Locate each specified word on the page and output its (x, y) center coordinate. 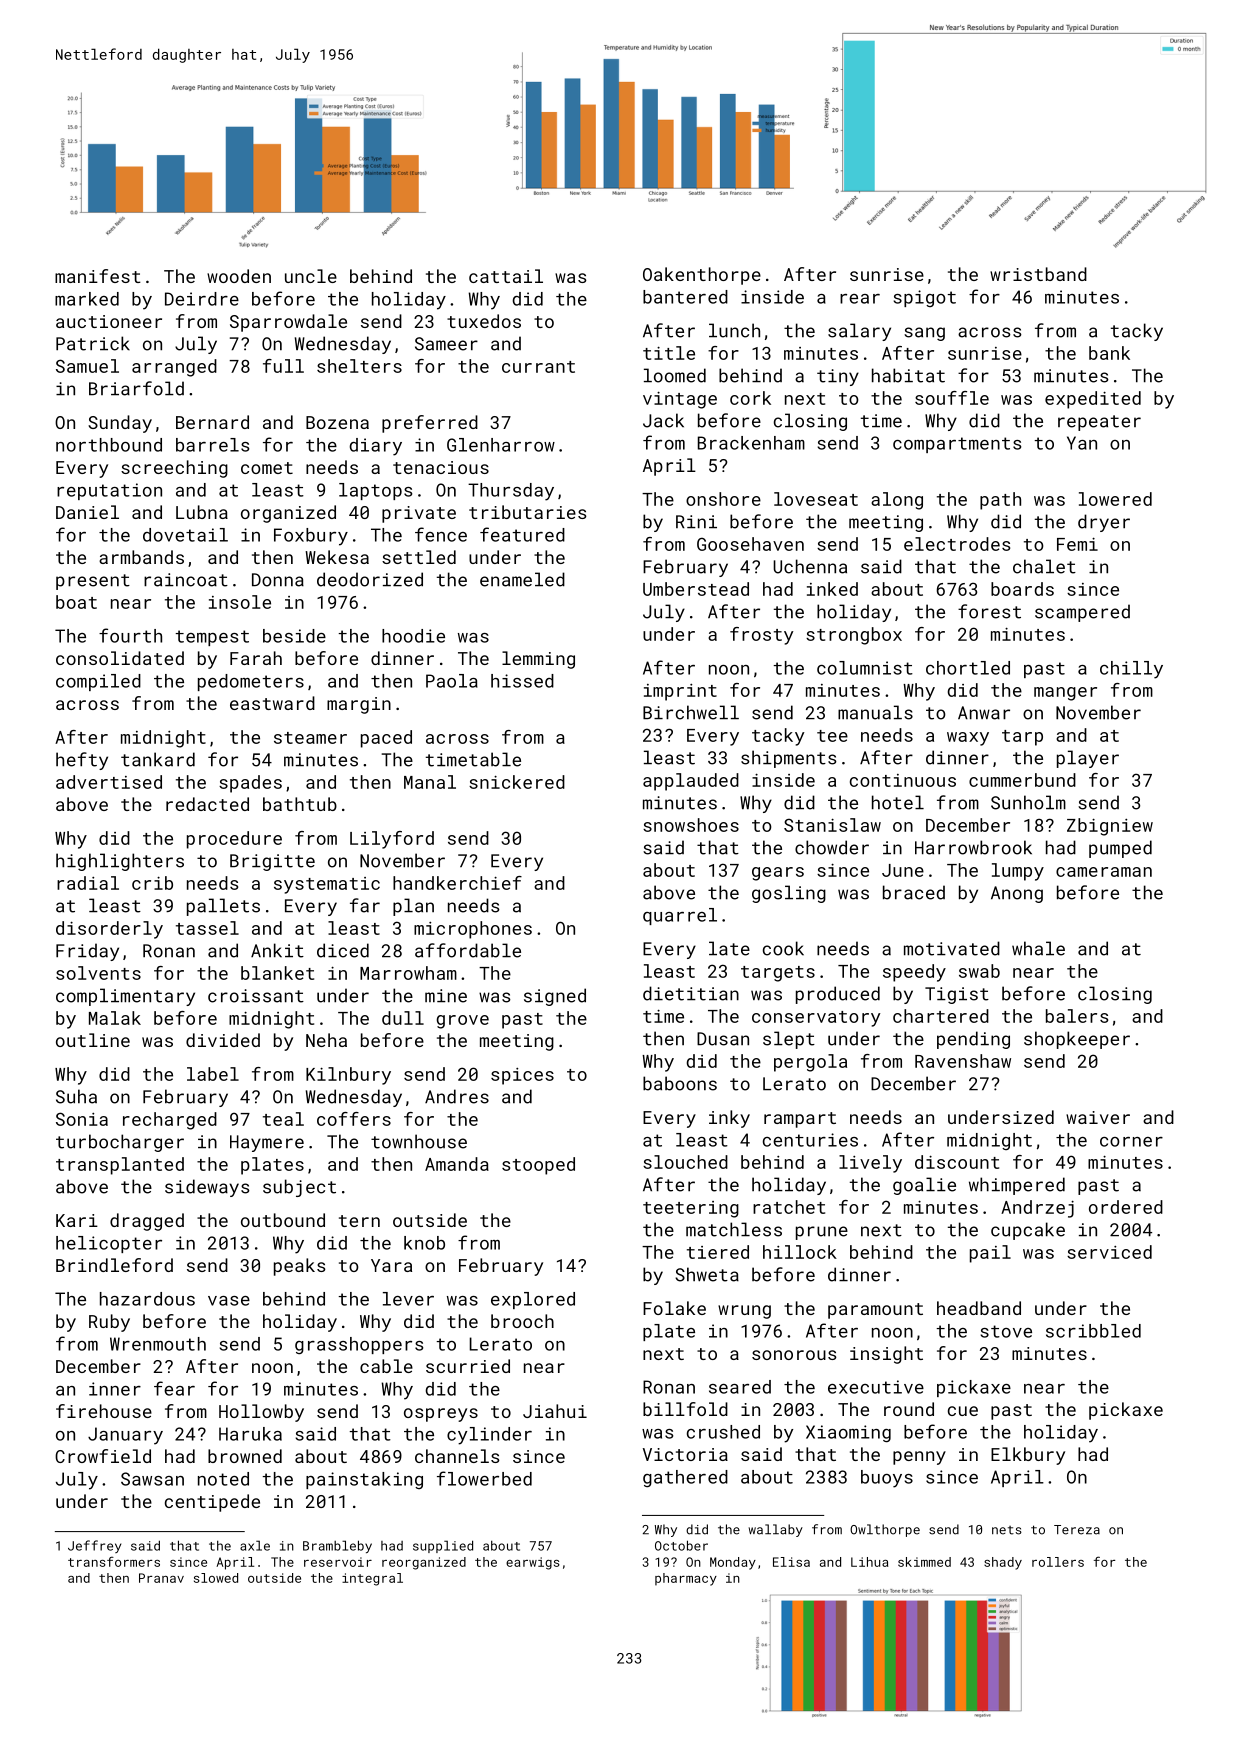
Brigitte (272, 862)
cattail (506, 276)
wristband (1038, 274)
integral (372, 1579)
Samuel (87, 366)
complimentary (125, 997)
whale (1038, 948)
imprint (680, 692)
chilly (1131, 670)
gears (778, 874)
